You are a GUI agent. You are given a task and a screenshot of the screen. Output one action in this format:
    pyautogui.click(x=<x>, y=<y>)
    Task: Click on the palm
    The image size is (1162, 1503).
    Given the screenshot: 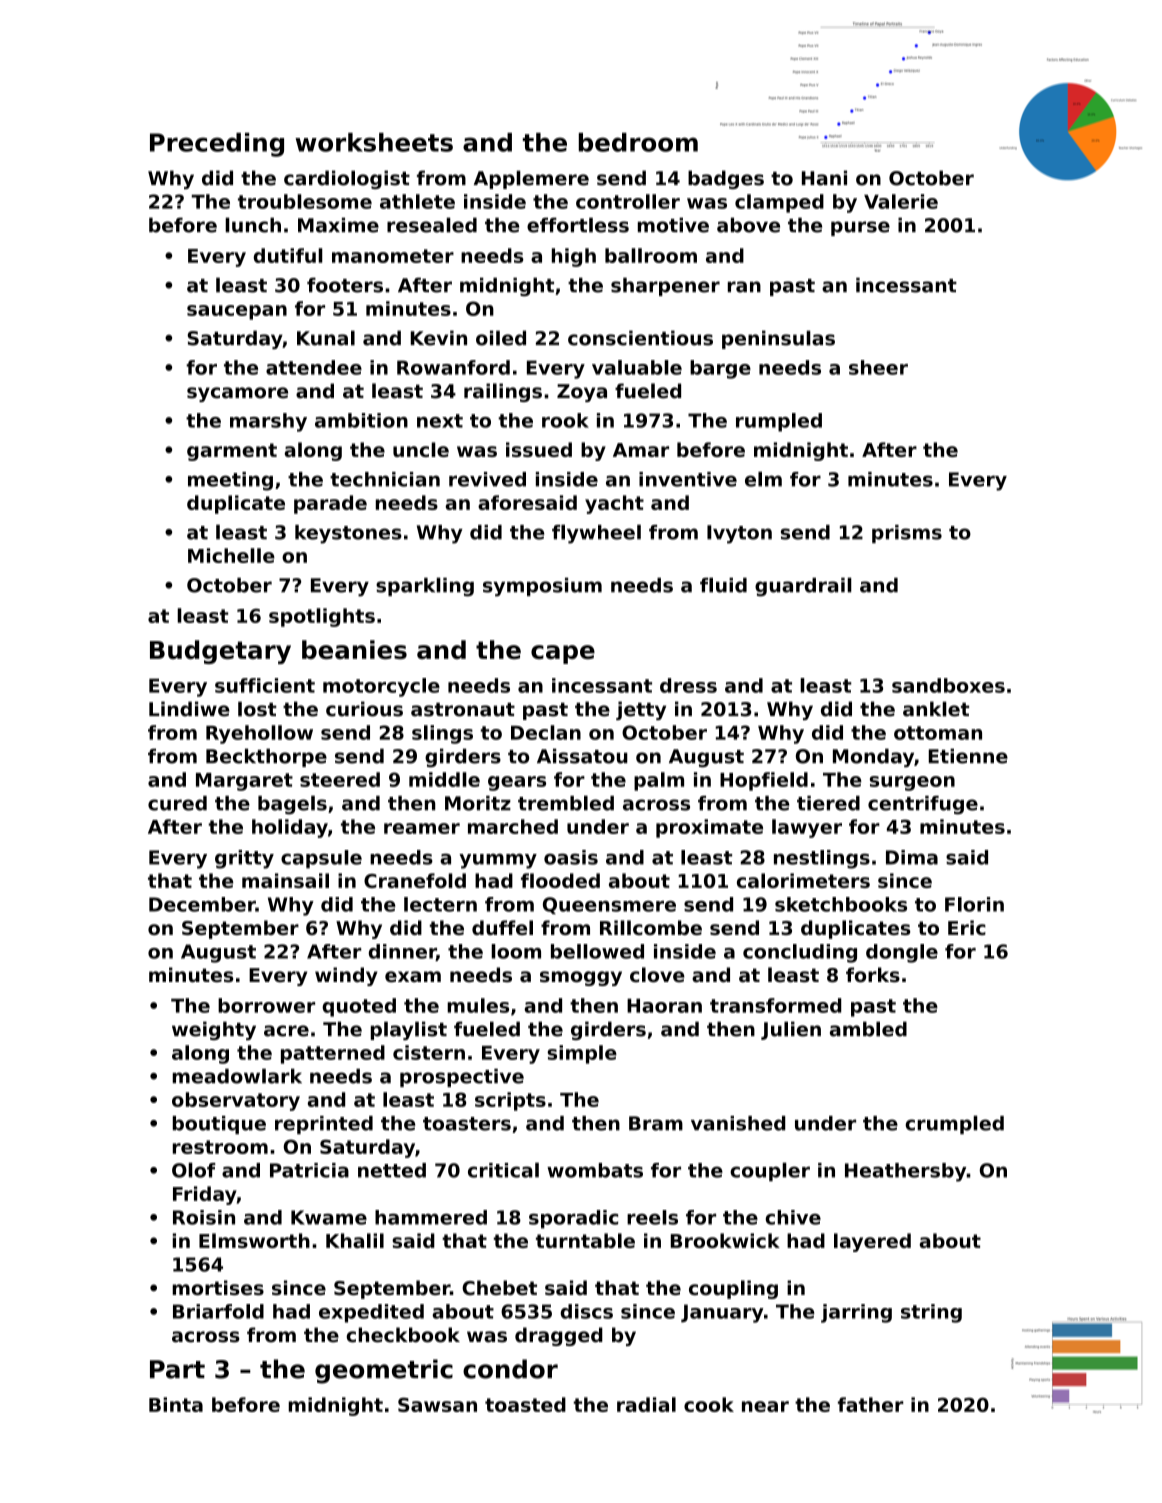 What is the action you would take?
    pyautogui.click(x=659, y=781)
